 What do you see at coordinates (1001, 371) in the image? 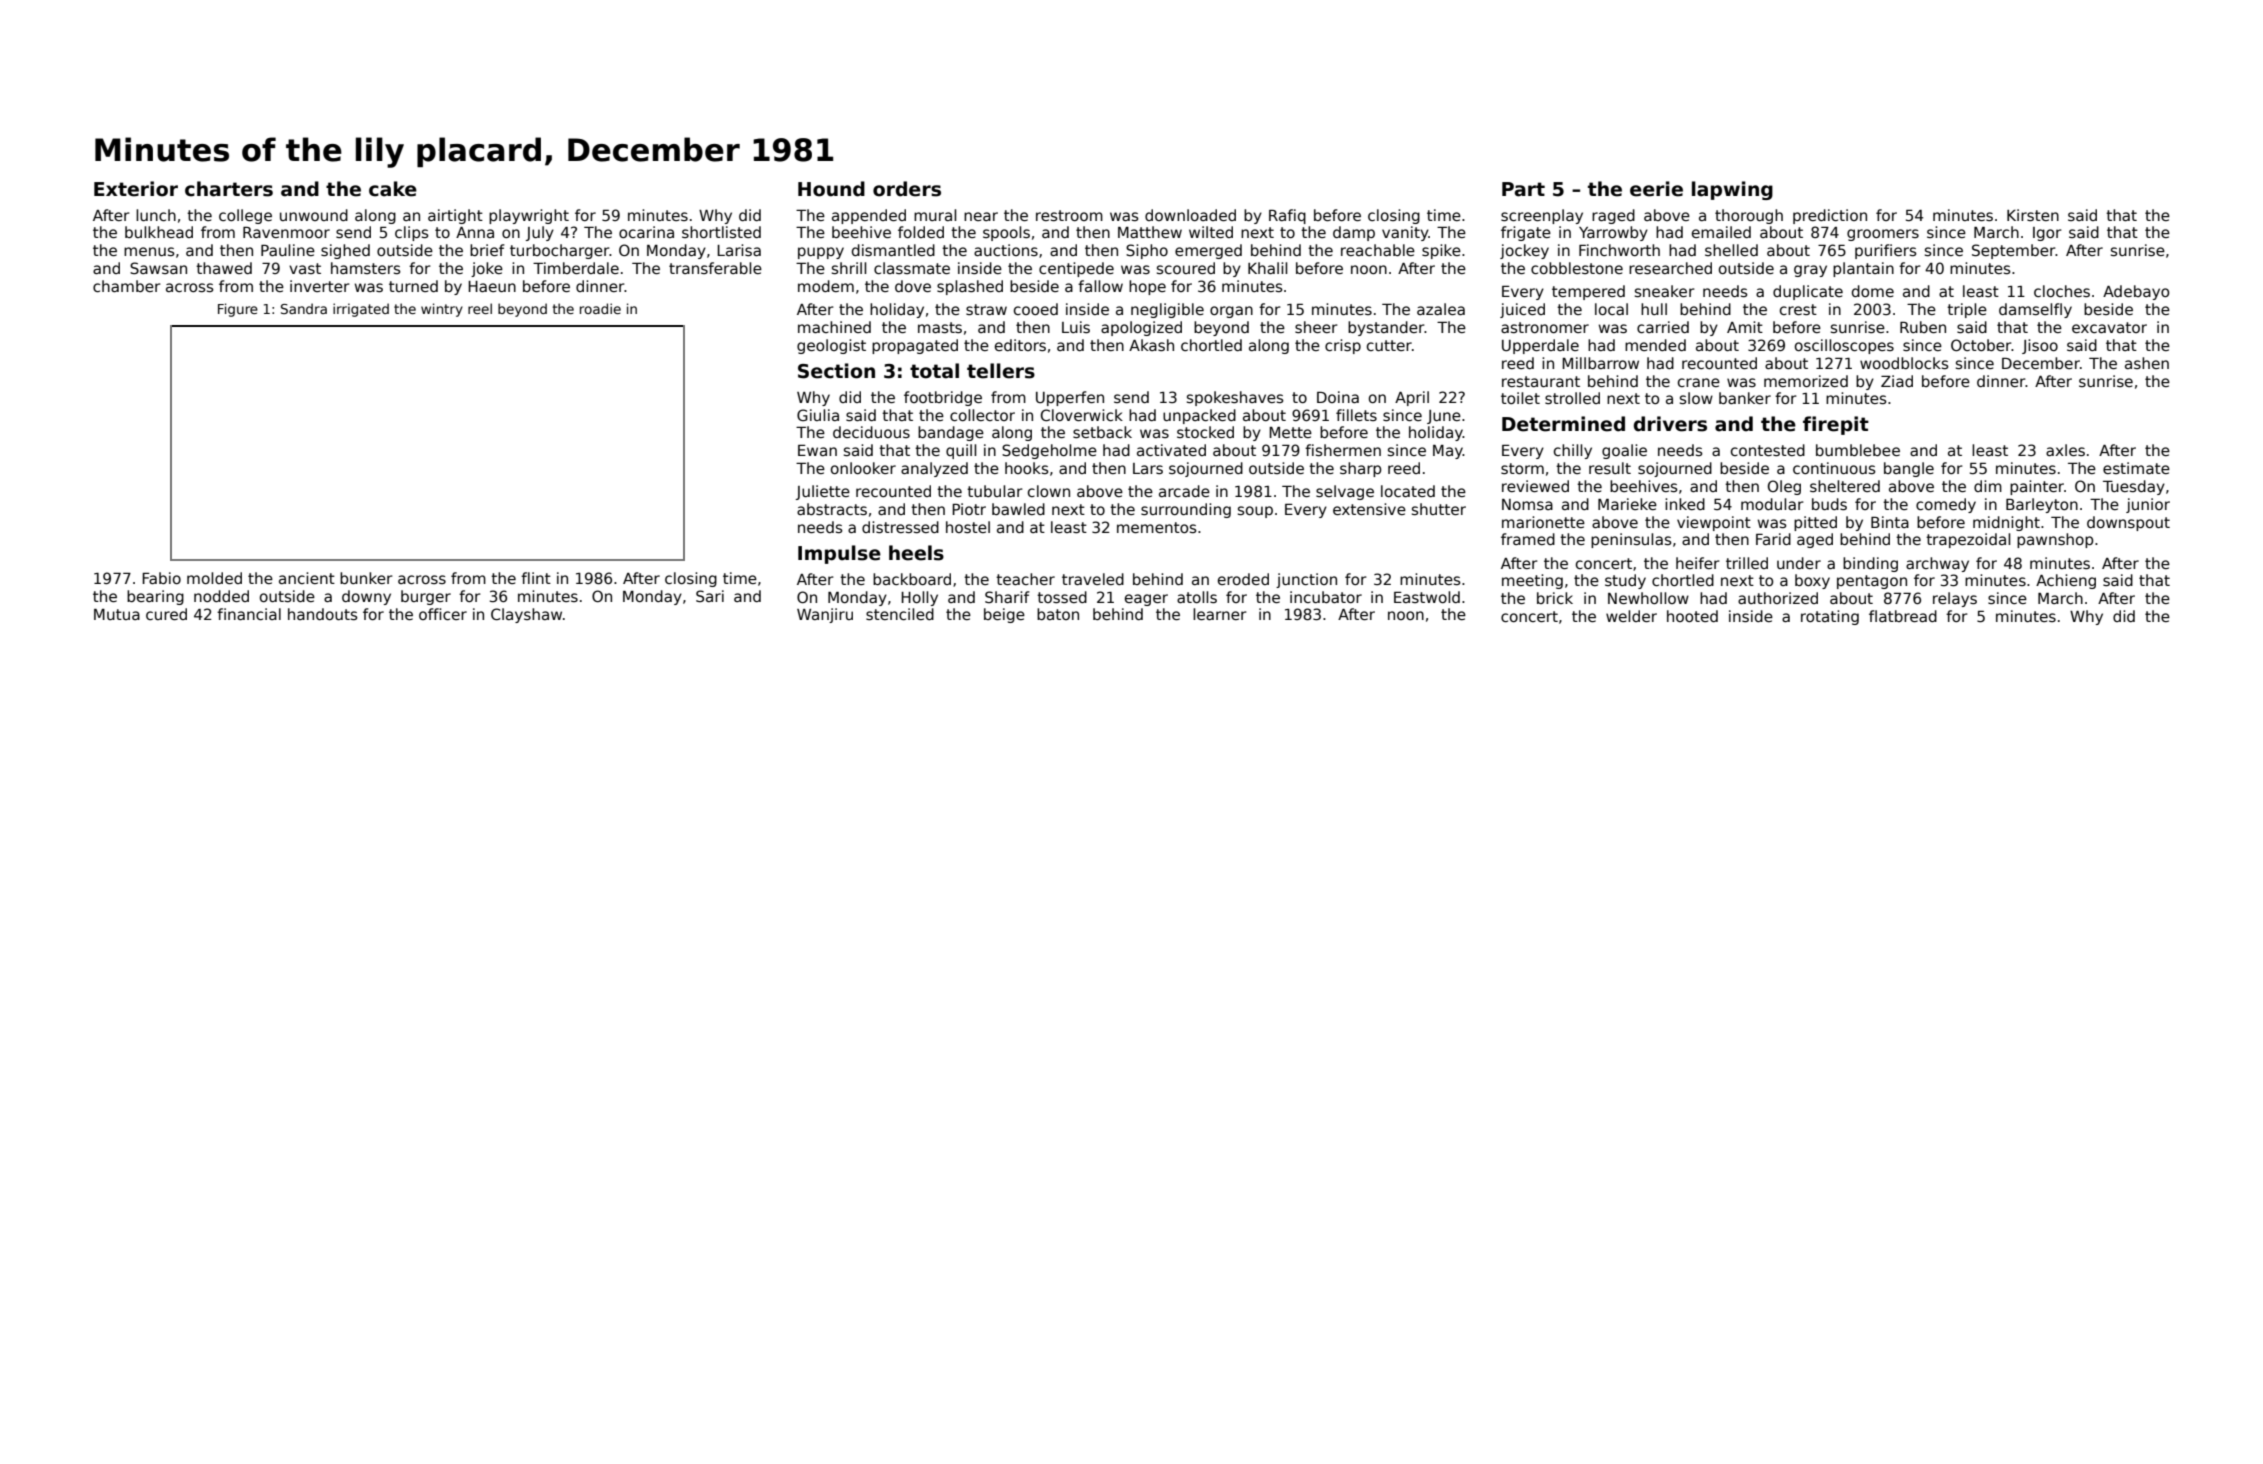
I see `tellers` at bounding box center [1001, 371].
